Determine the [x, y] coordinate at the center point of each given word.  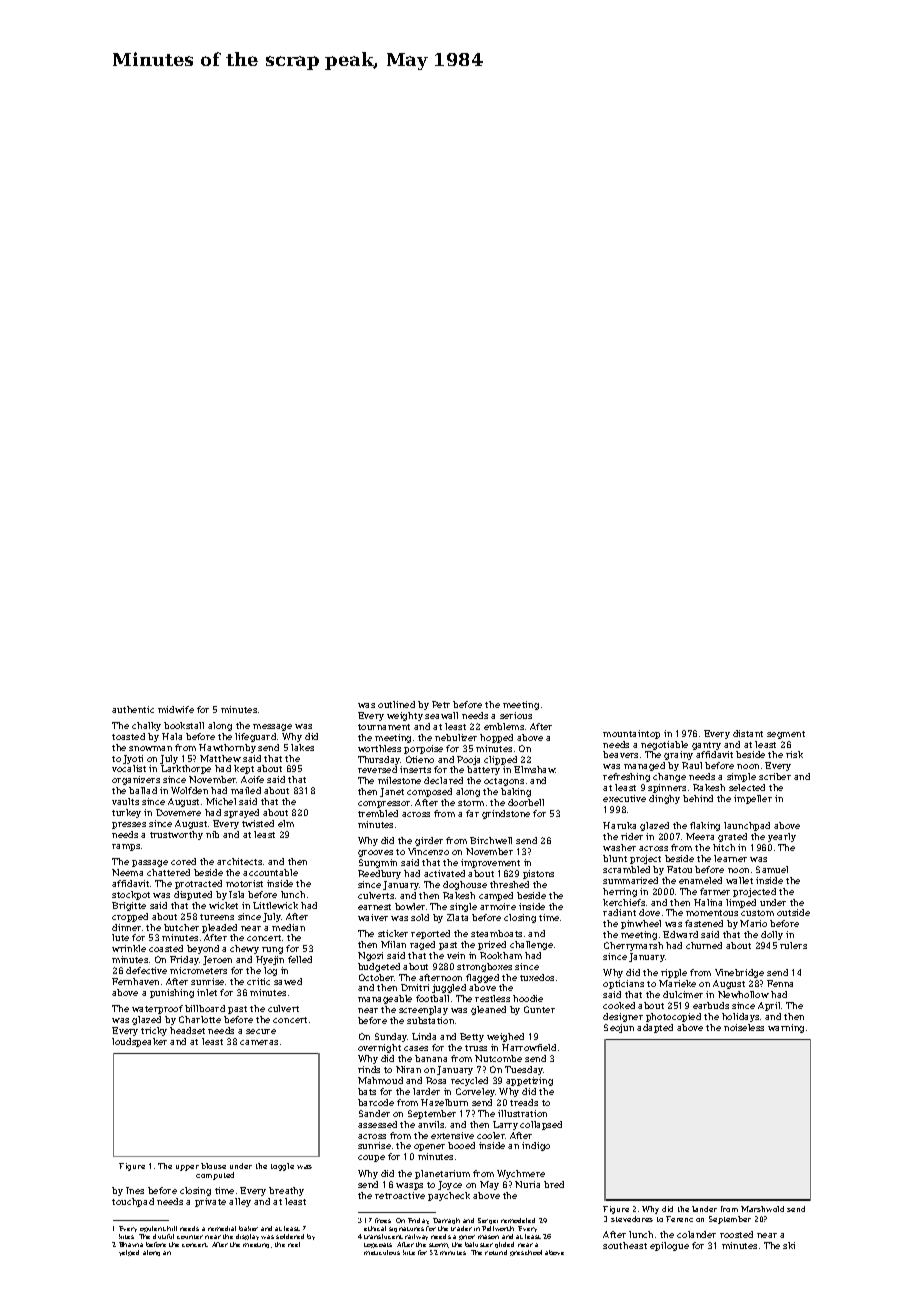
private [210, 1202]
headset [187, 1030]
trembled [378, 813]
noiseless [744, 1027]
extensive [452, 1135]
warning [786, 1028]
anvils [431, 1124]
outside [793, 912]
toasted [128, 736]
